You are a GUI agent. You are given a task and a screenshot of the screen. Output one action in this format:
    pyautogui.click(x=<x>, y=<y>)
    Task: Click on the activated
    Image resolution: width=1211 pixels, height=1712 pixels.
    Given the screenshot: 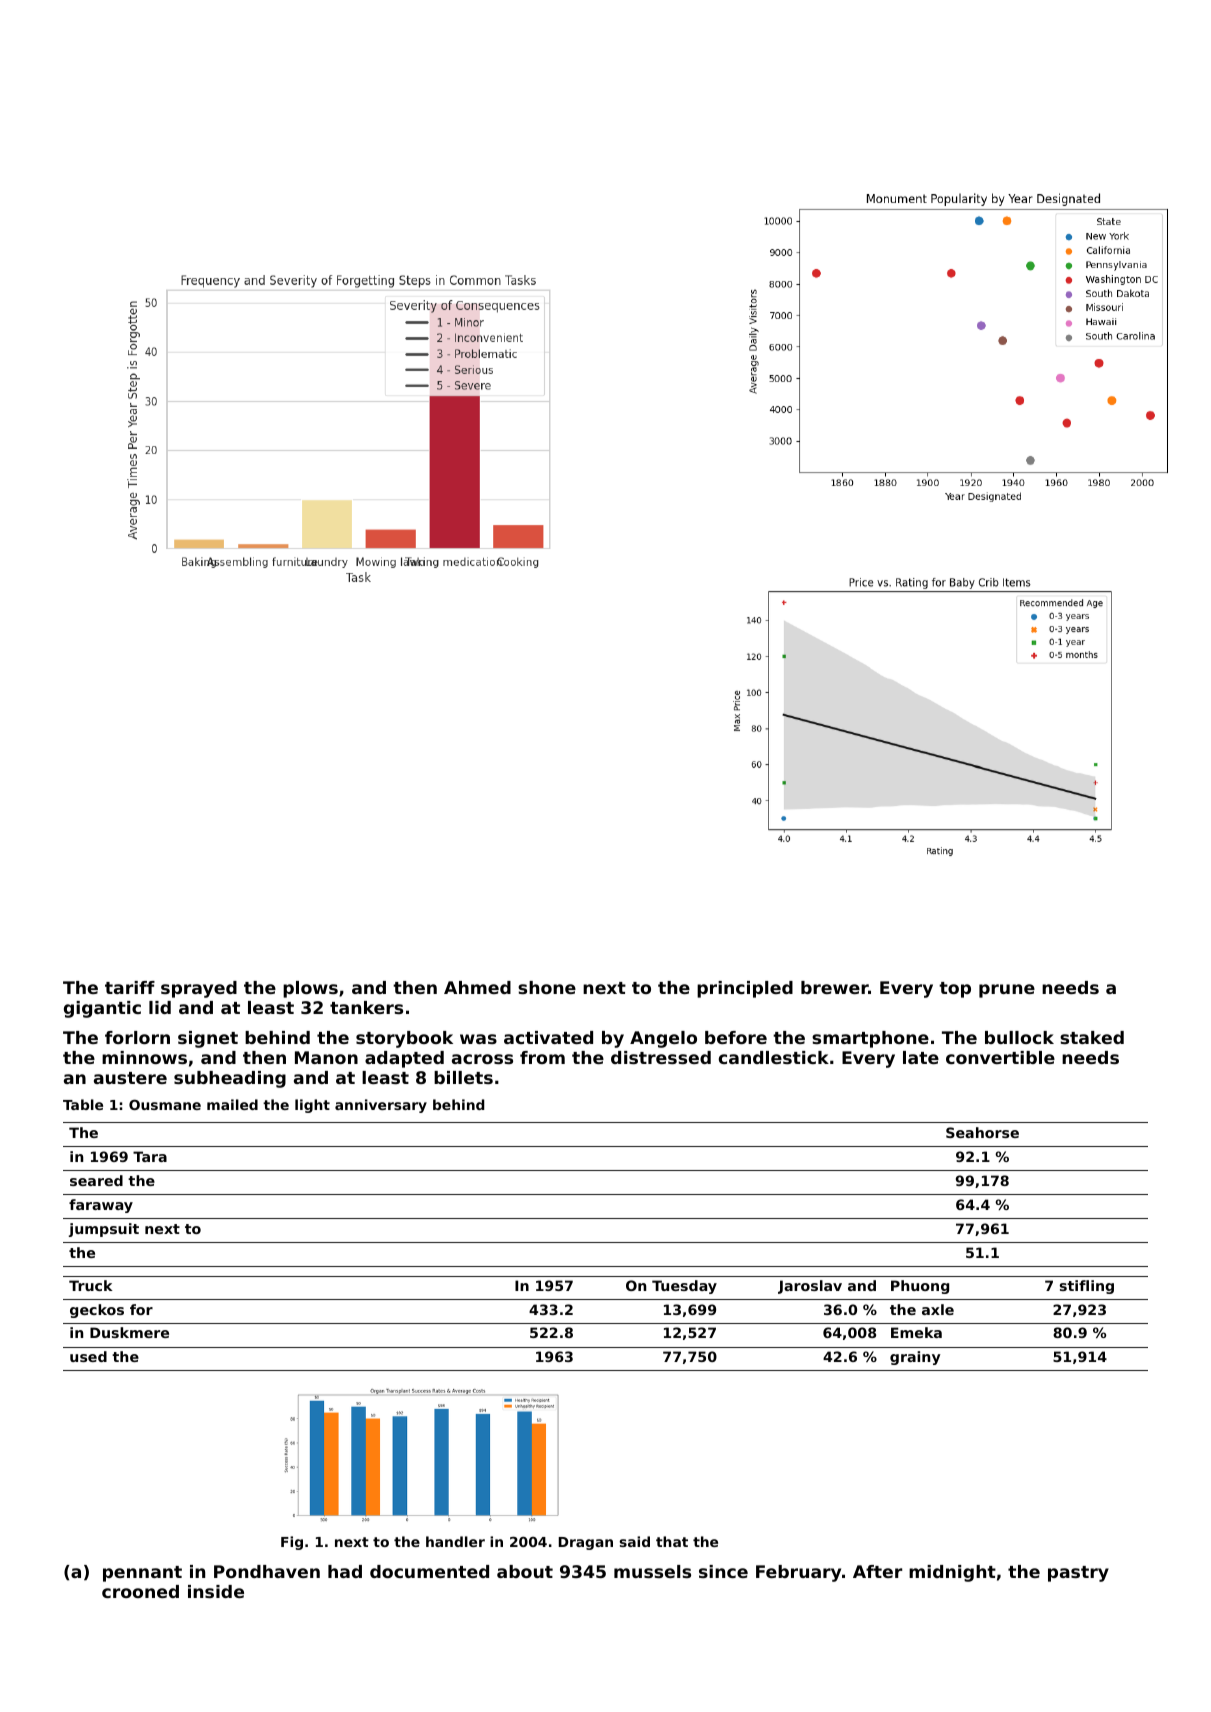 What is the action you would take?
    pyautogui.click(x=548, y=1037)
